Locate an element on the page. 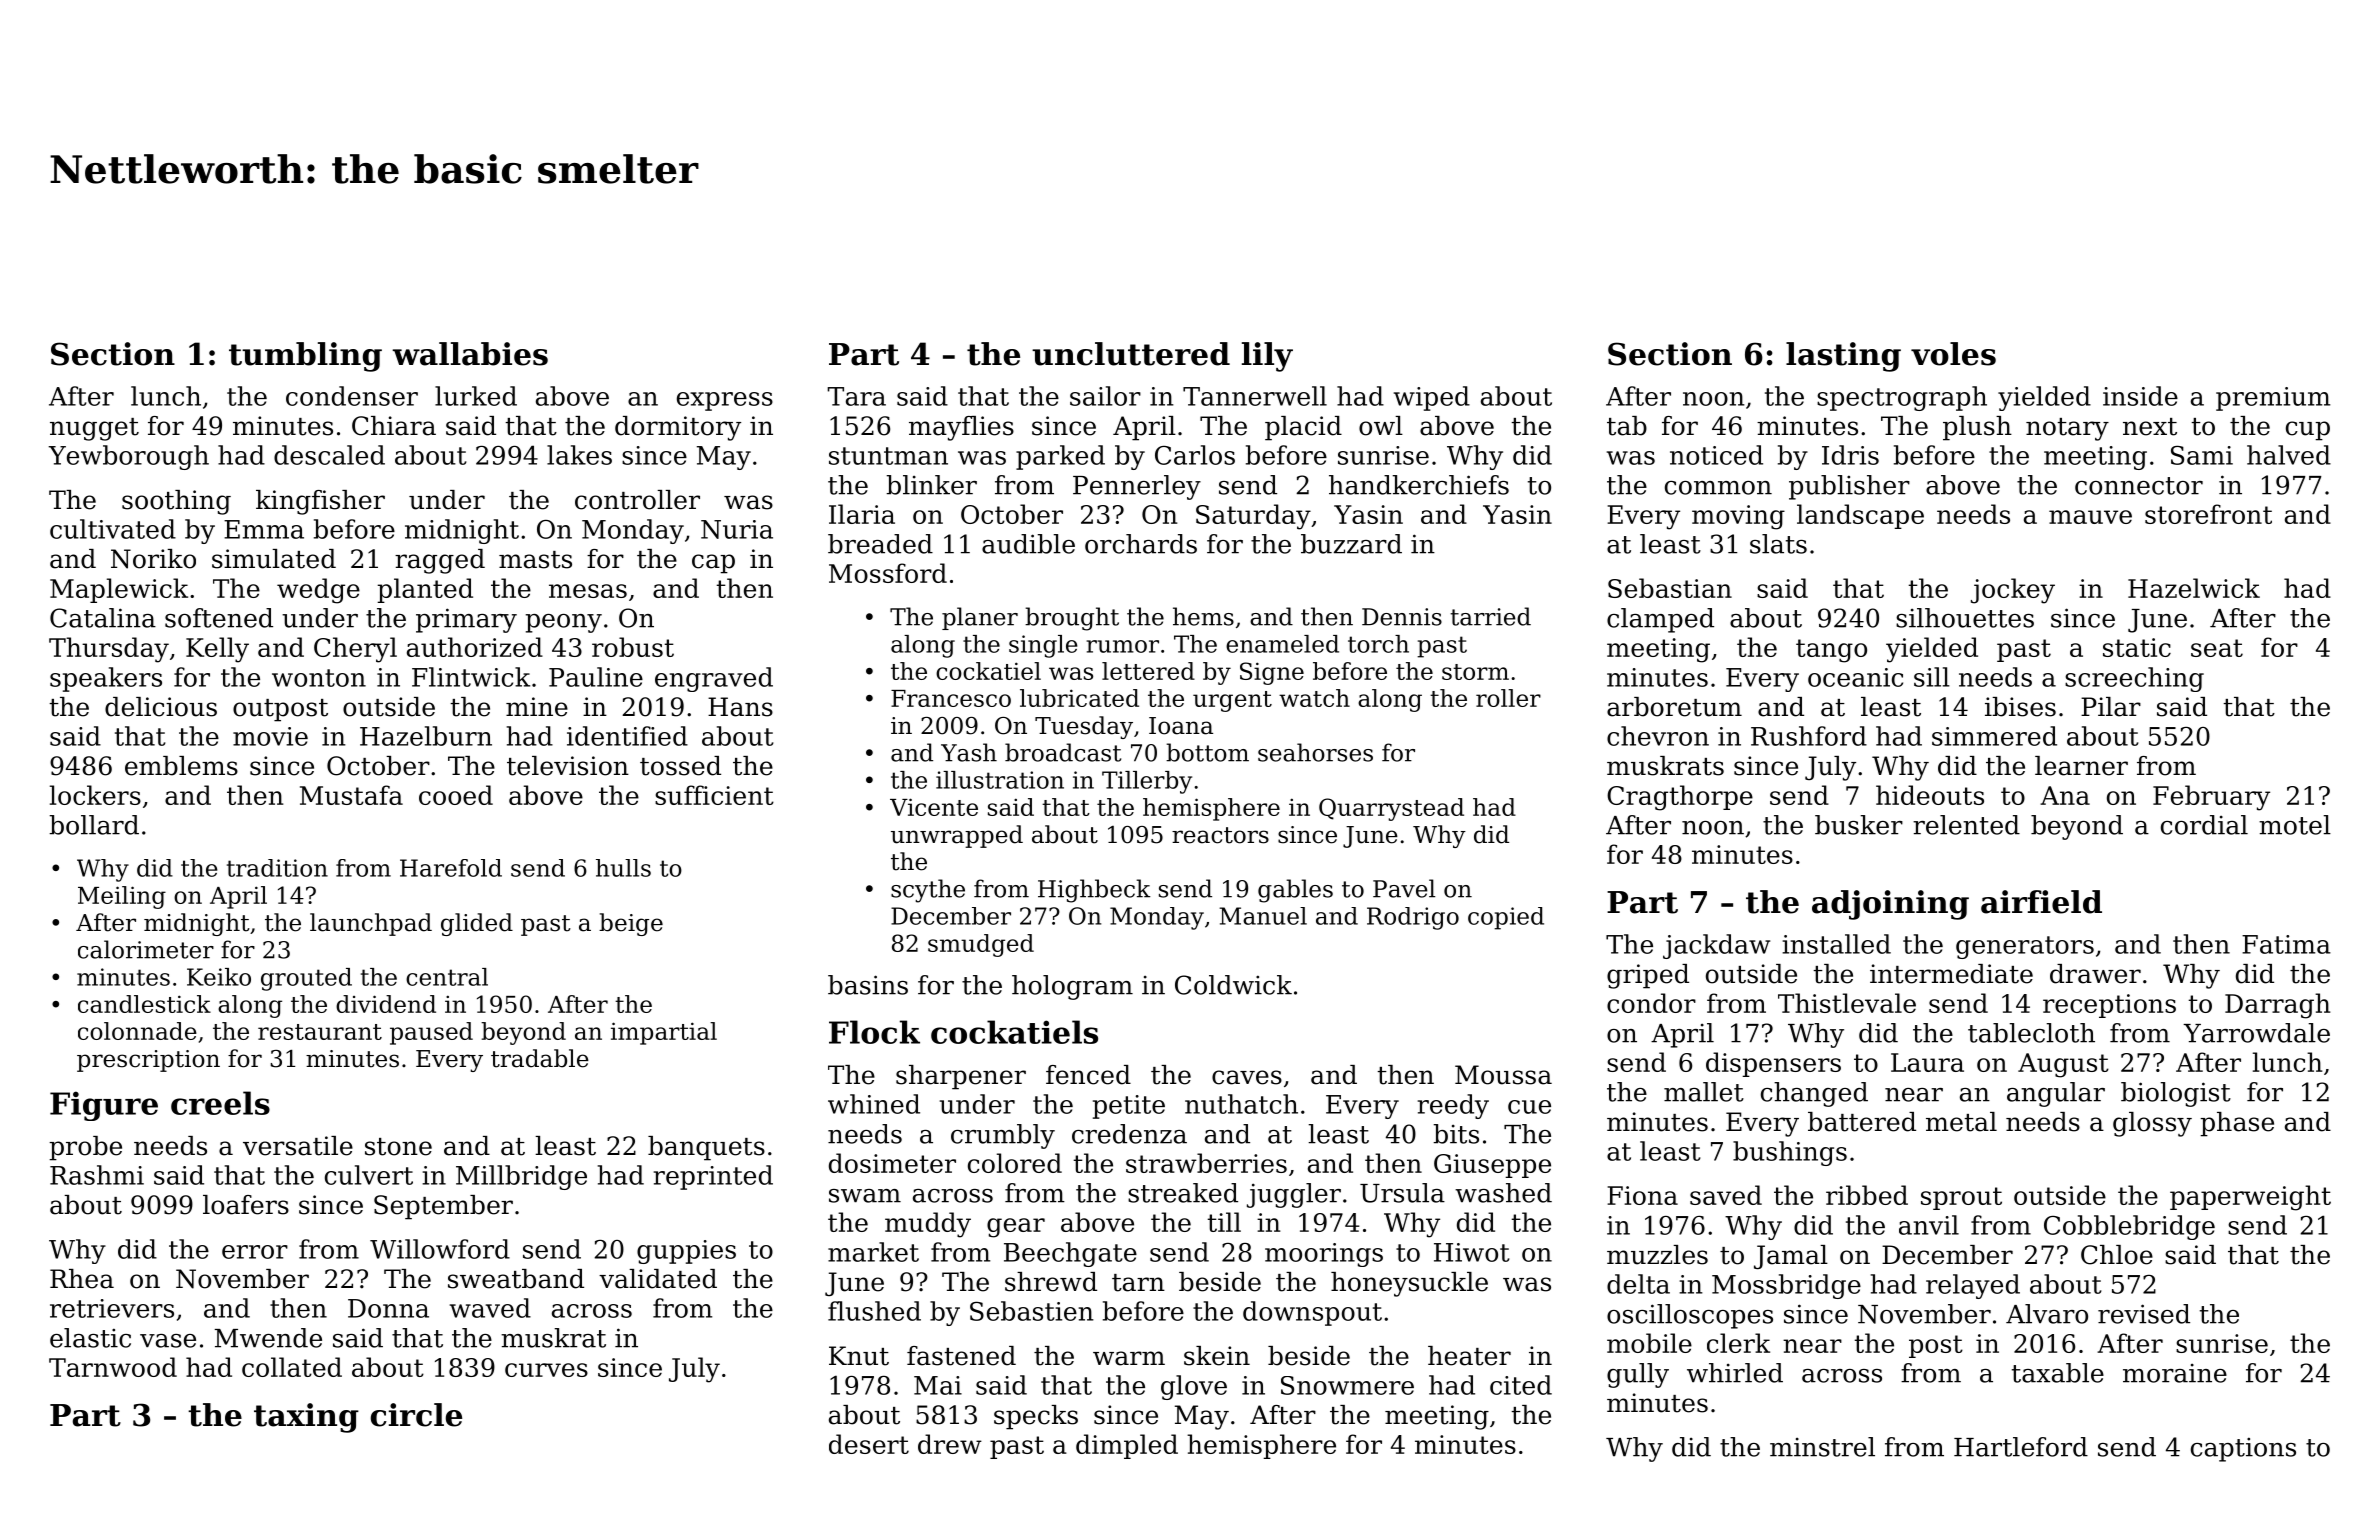 Image resolution: width=2380 pixels, height=1540 pixels. uncluttered is located at coordinates (1131, 354).
